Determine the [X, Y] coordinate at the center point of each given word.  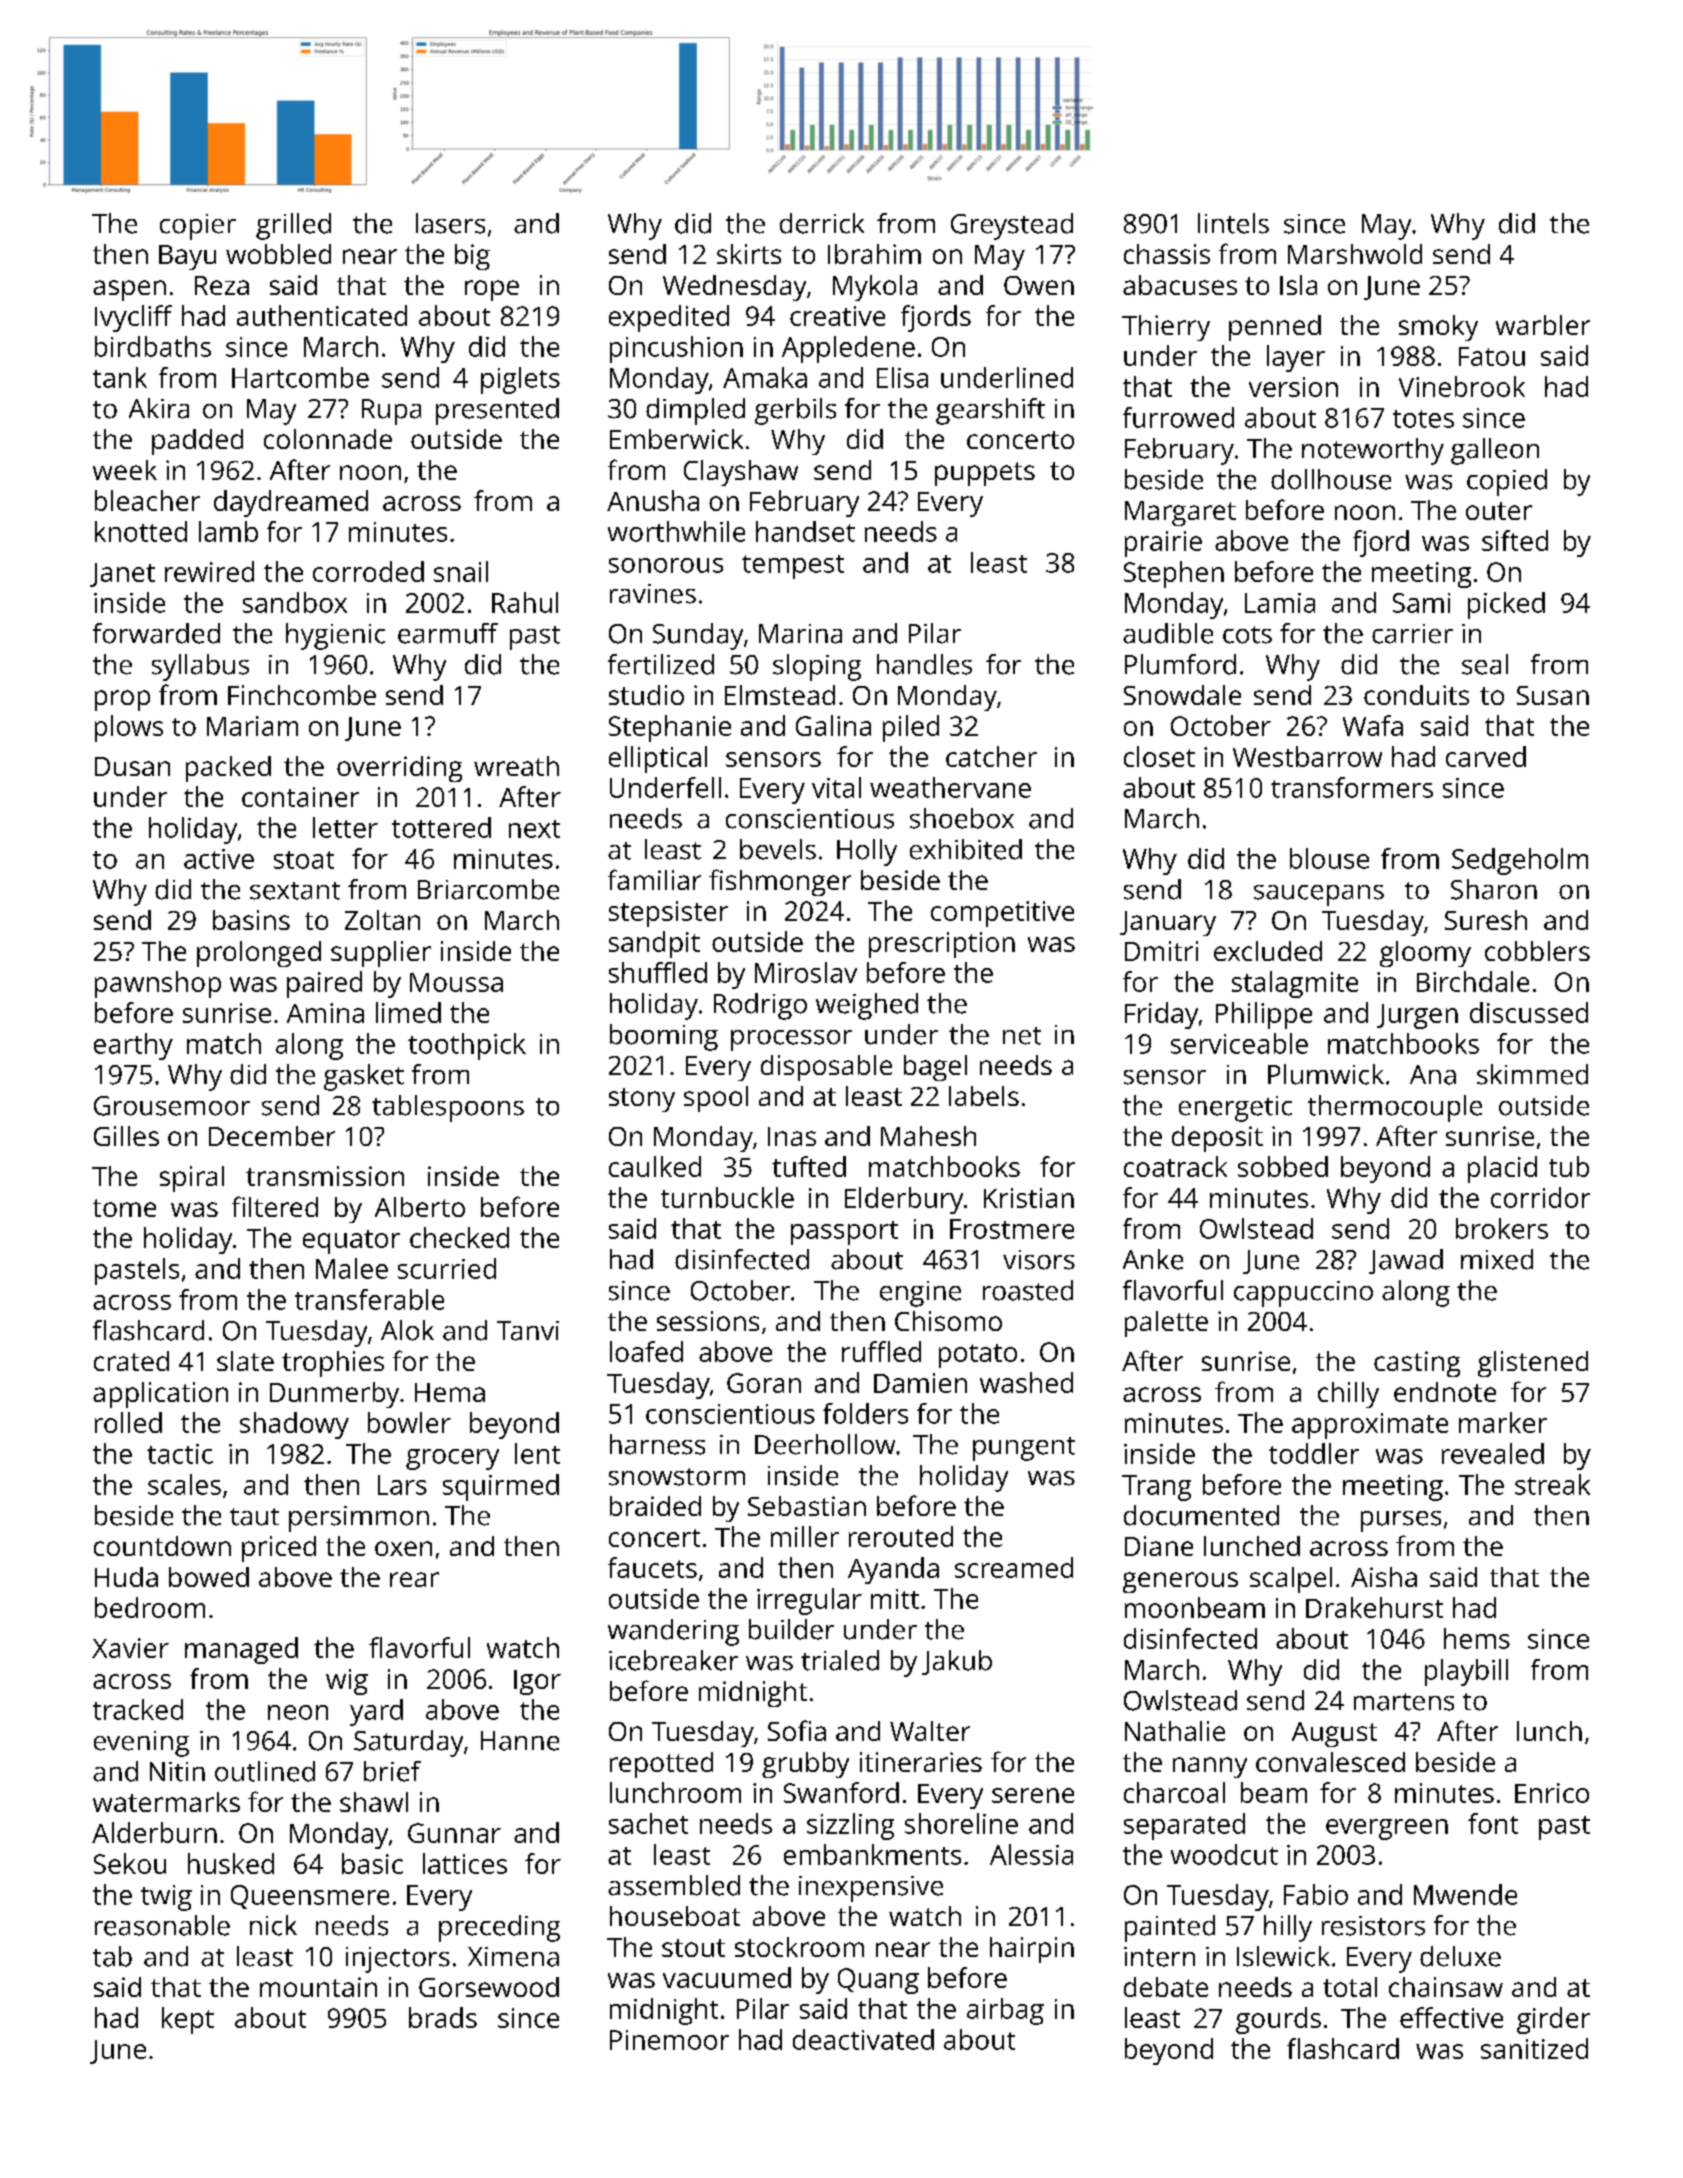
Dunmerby [334, 1395]
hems [1477, 1638]
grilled [293, 226]
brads [443, 2017]
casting [1417, 1364]
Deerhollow [825, 1444]
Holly [867, 852]
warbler [1543, 325]
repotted [661, 1765]
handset [805, 531]
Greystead [1012, 226]
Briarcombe [488, 889]
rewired [209, 571]
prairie [1163, 544]
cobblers [1537, 951]
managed [241, 1650]
